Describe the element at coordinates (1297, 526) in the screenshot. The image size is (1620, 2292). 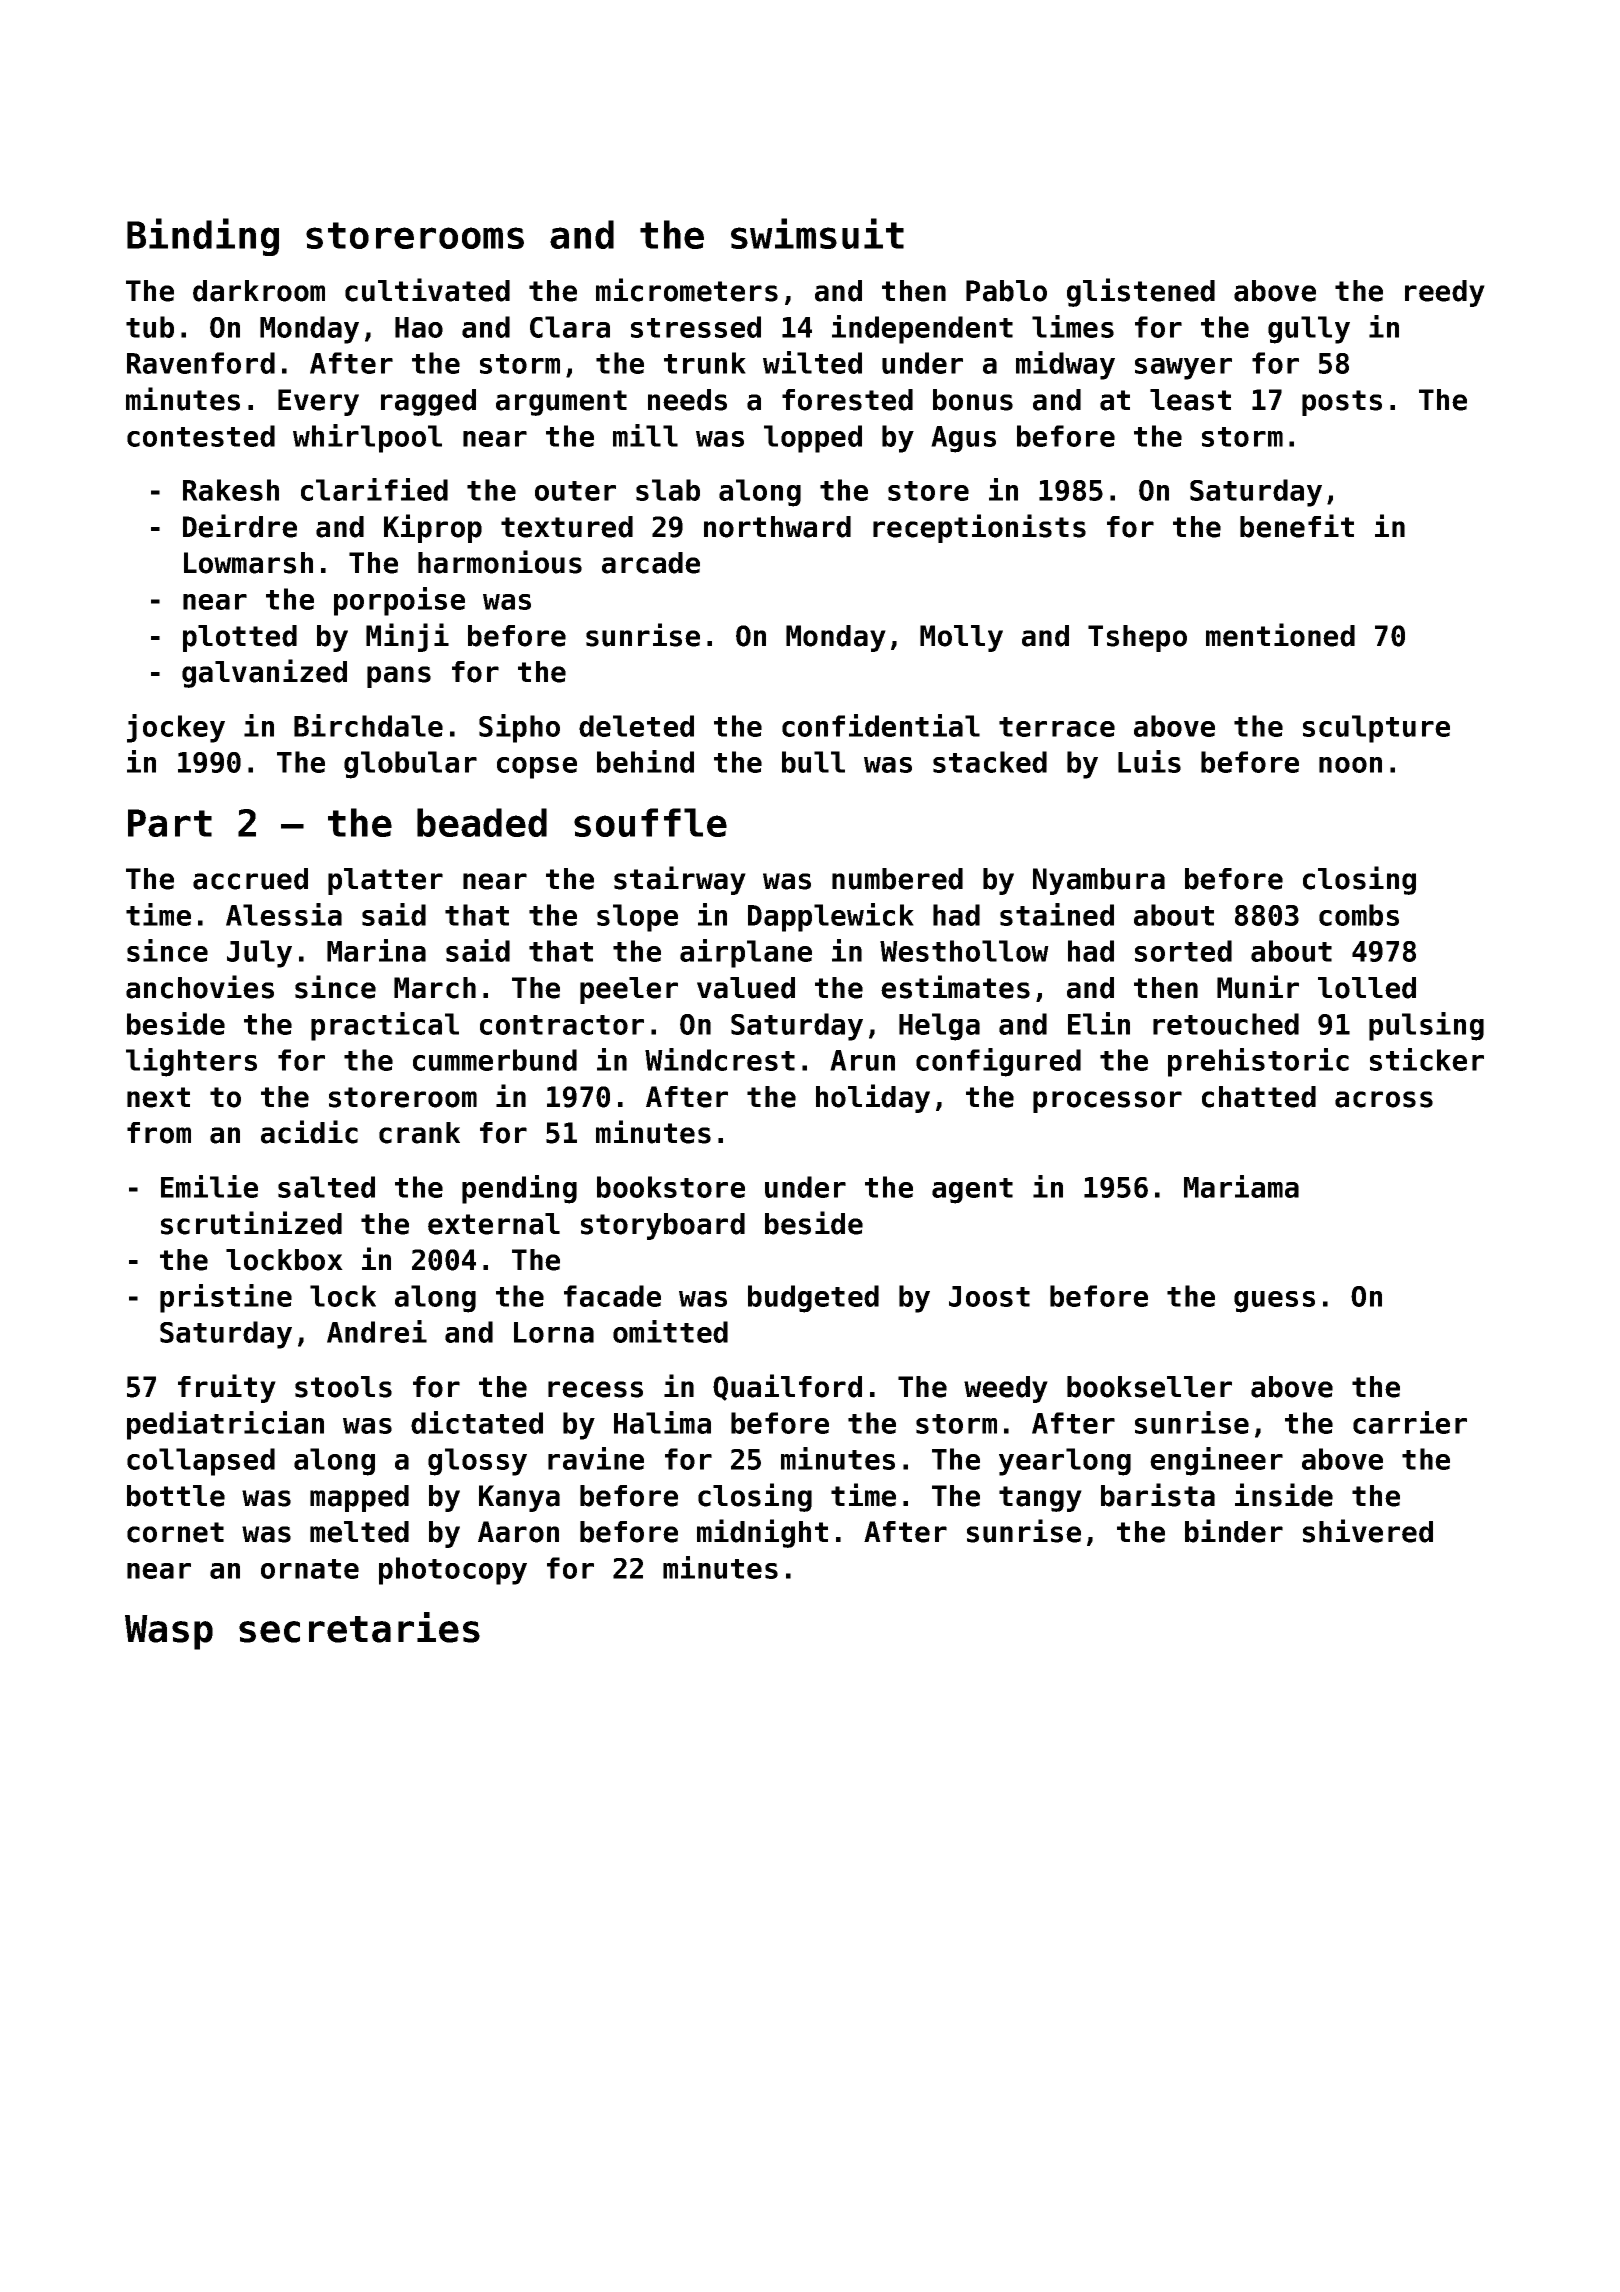
I see `benefit` at that location.
